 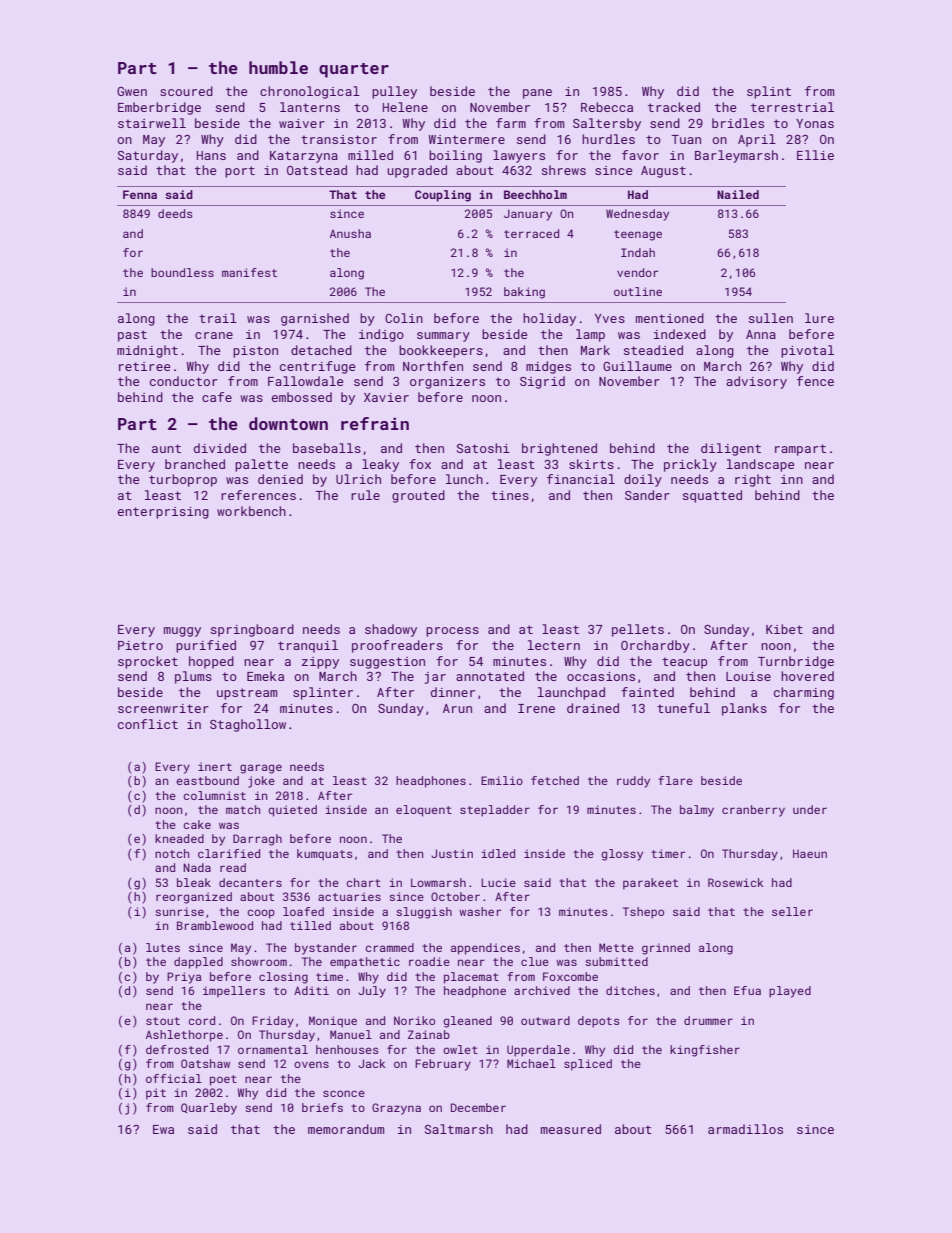 I want to click on conductor, so click(x=184, y=381).
